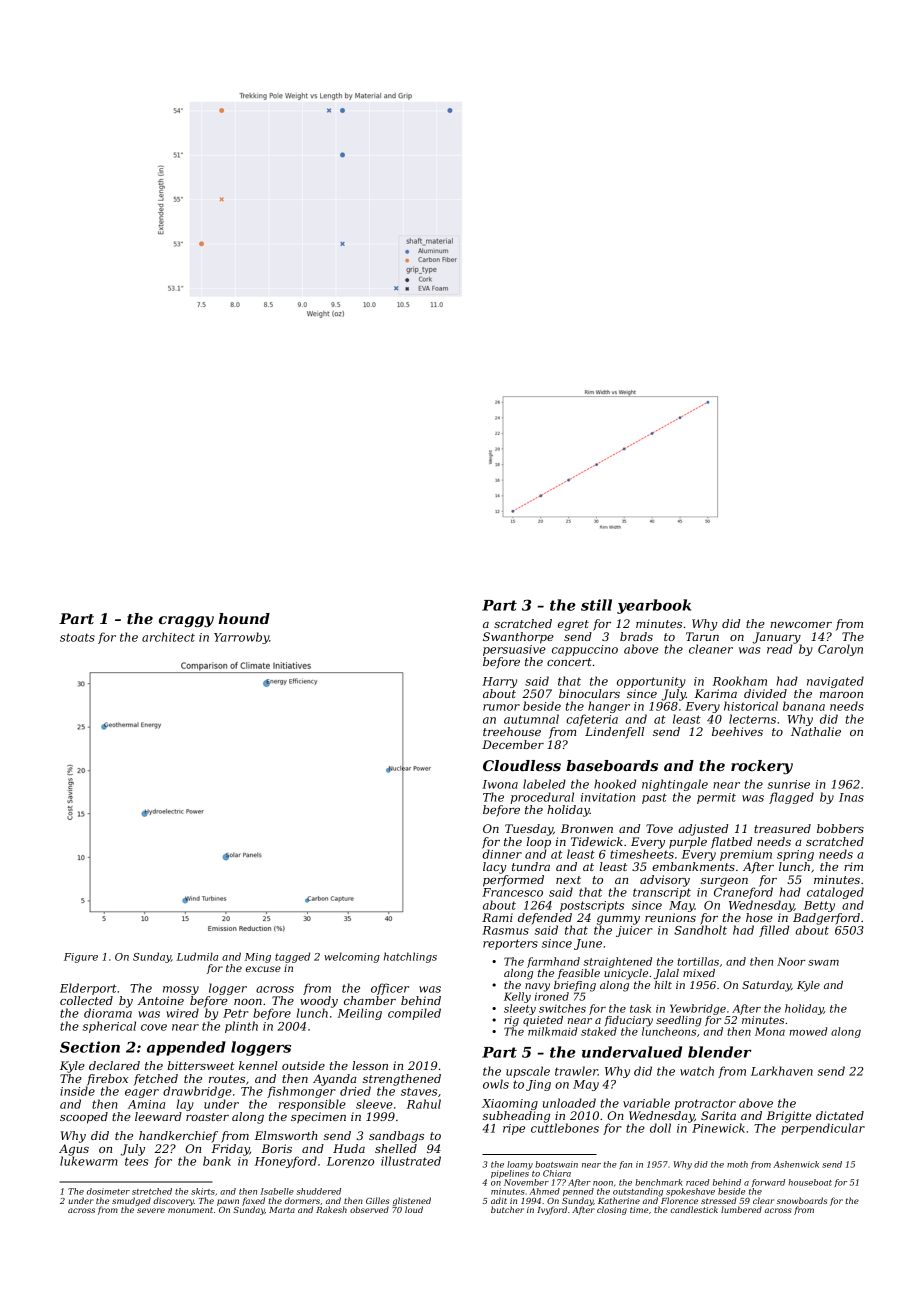 The height and width of the screenshot is (1308, 924). Describe the element at coordinates (146, 1104) in the screenshot. I see `Amina` at that location.
